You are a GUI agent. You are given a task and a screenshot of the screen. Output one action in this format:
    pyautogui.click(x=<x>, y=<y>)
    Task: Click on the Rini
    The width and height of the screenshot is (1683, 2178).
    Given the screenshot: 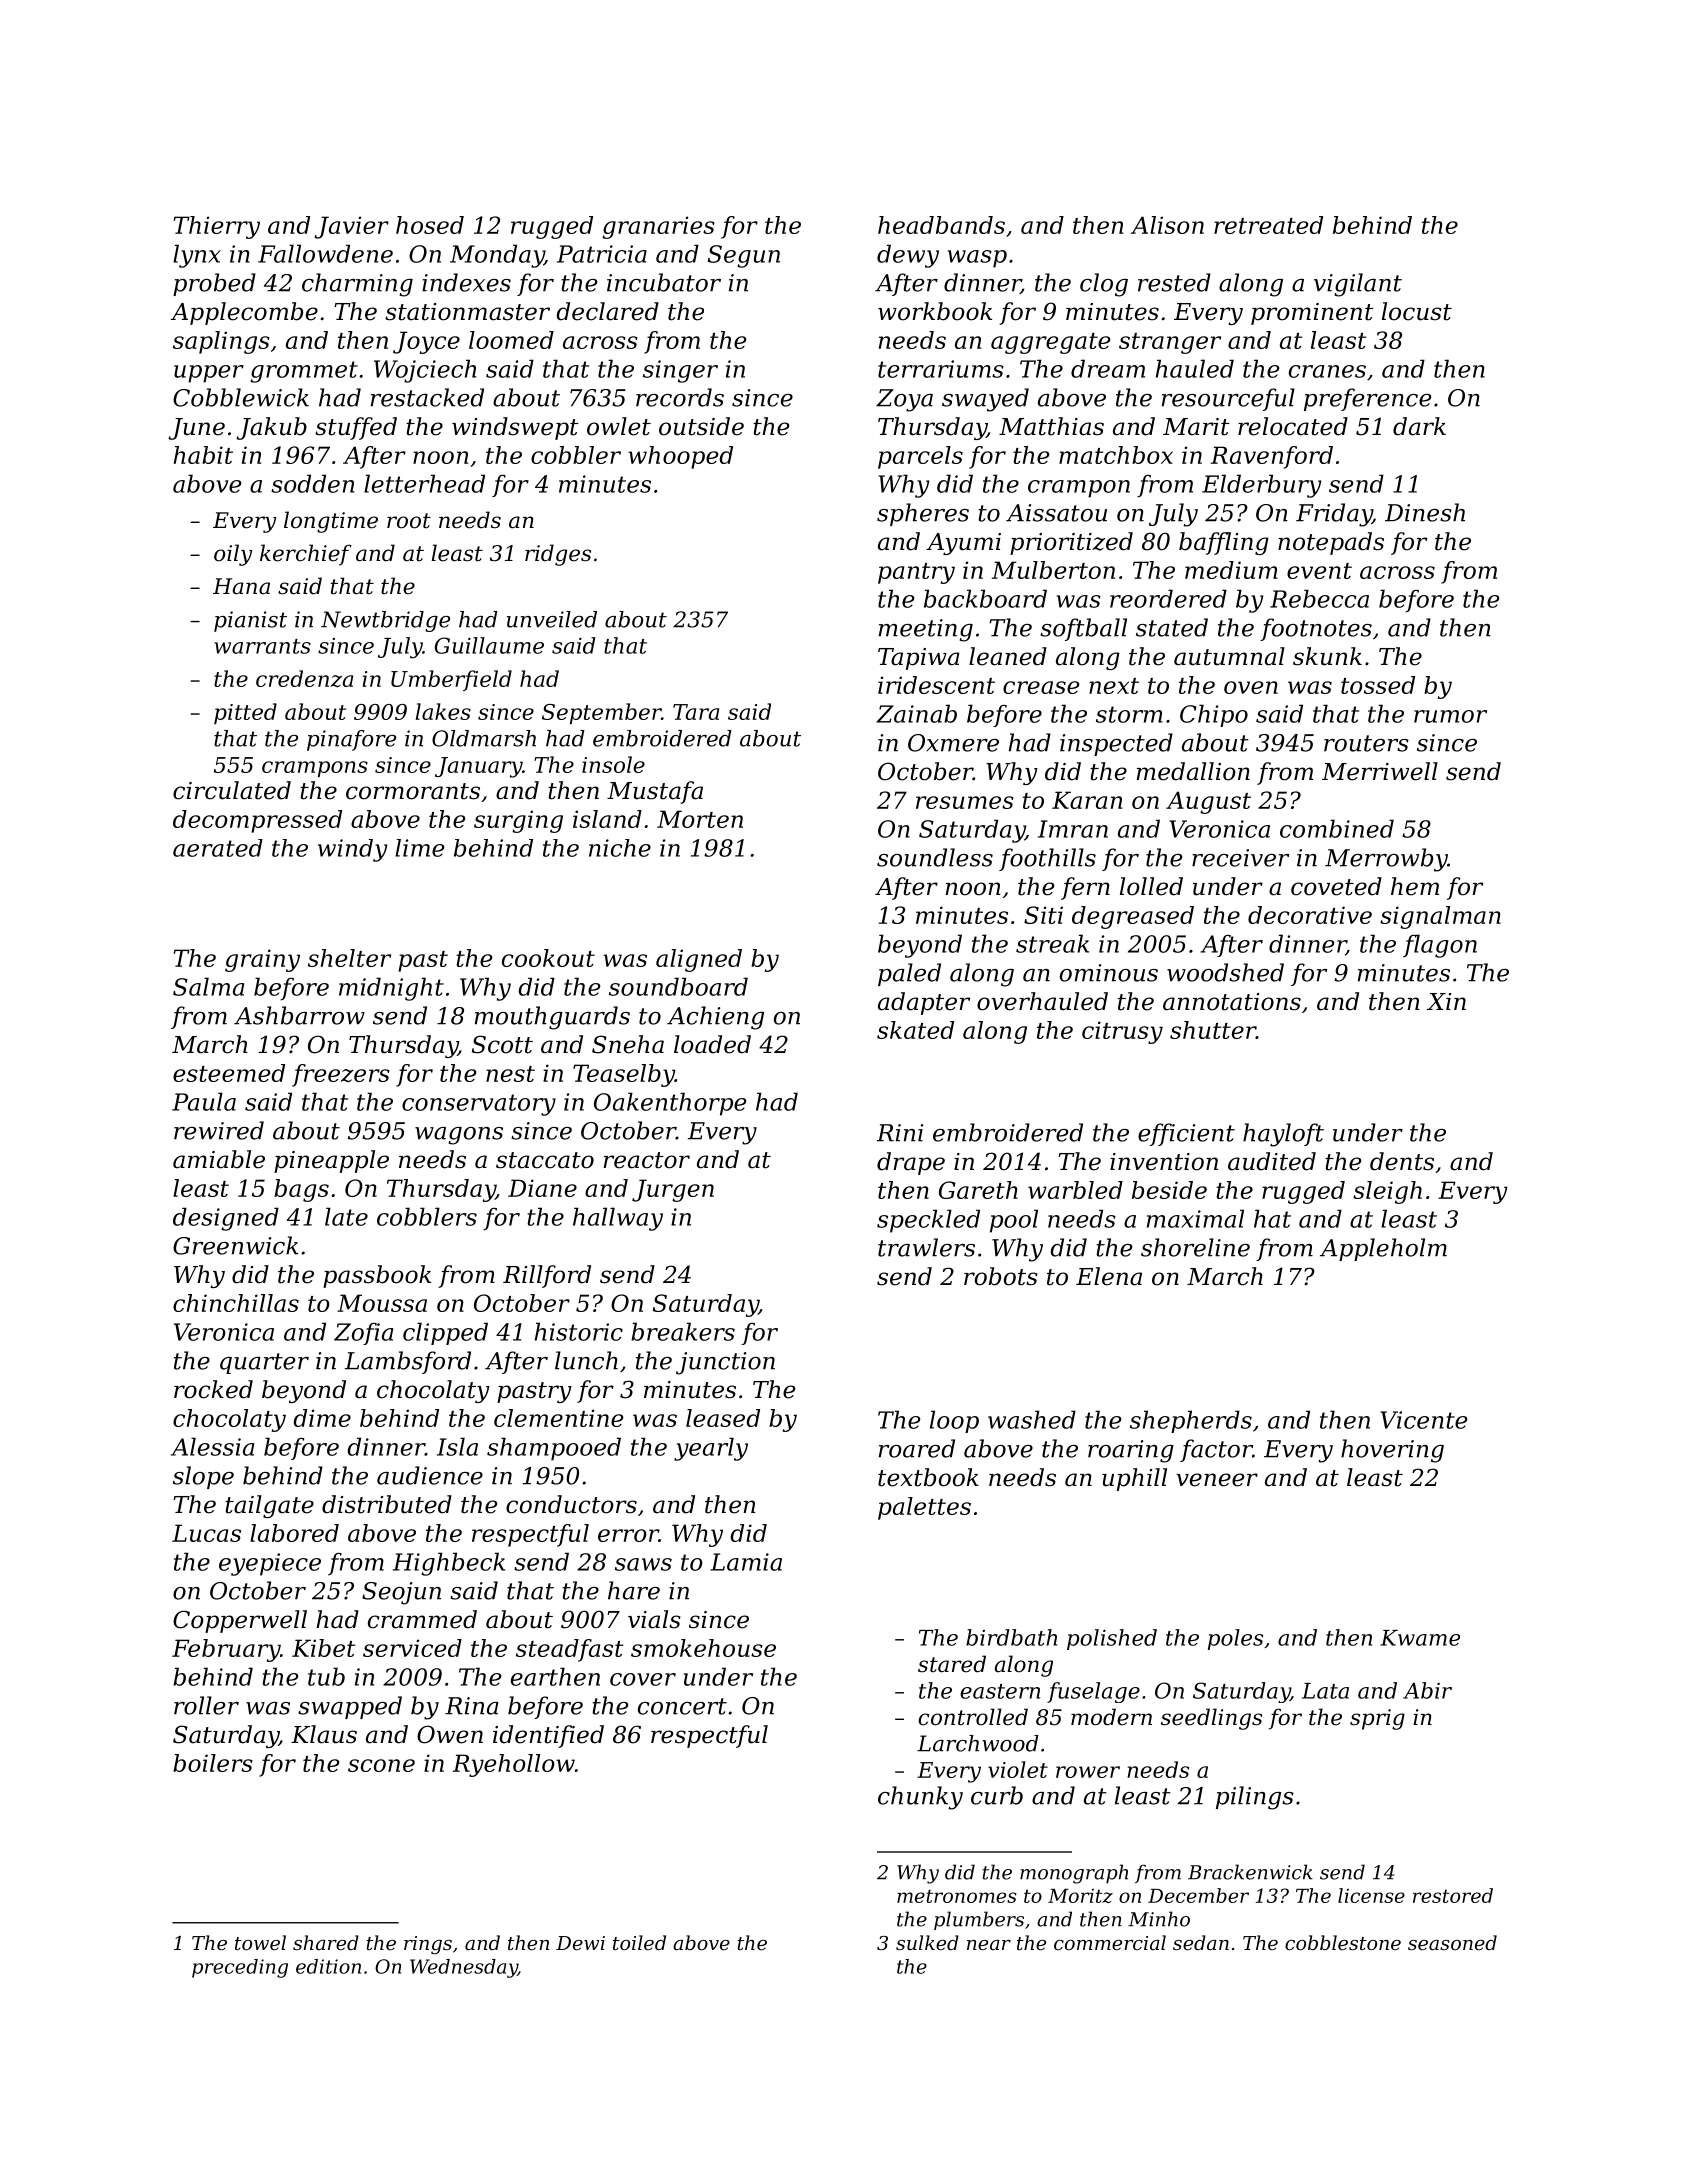 What is the action you would take?
    pyautogui.click(x=900, y=1133)
